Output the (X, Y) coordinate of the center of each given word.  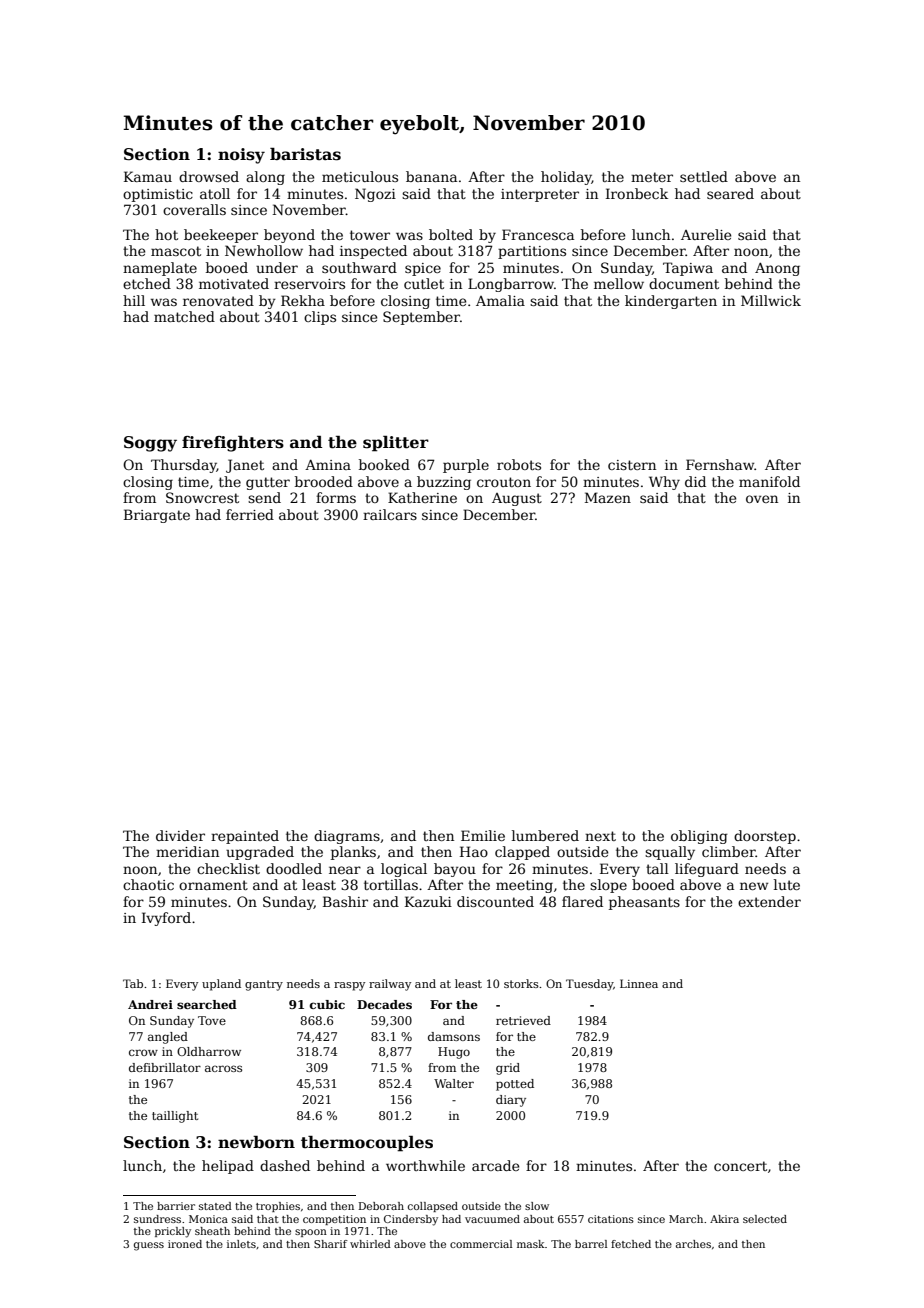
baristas (305, 154)
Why (664, 483)
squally (670, 853)
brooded (324, 481)
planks (353, 853)
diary (511, 1101)
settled (704, 176)
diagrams (347, 837)
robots (519, 464)
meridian (187, 851)
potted (515, 1085)
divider (180, 835)
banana (431, 176)
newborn (256, 1142)
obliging (699, 837)
